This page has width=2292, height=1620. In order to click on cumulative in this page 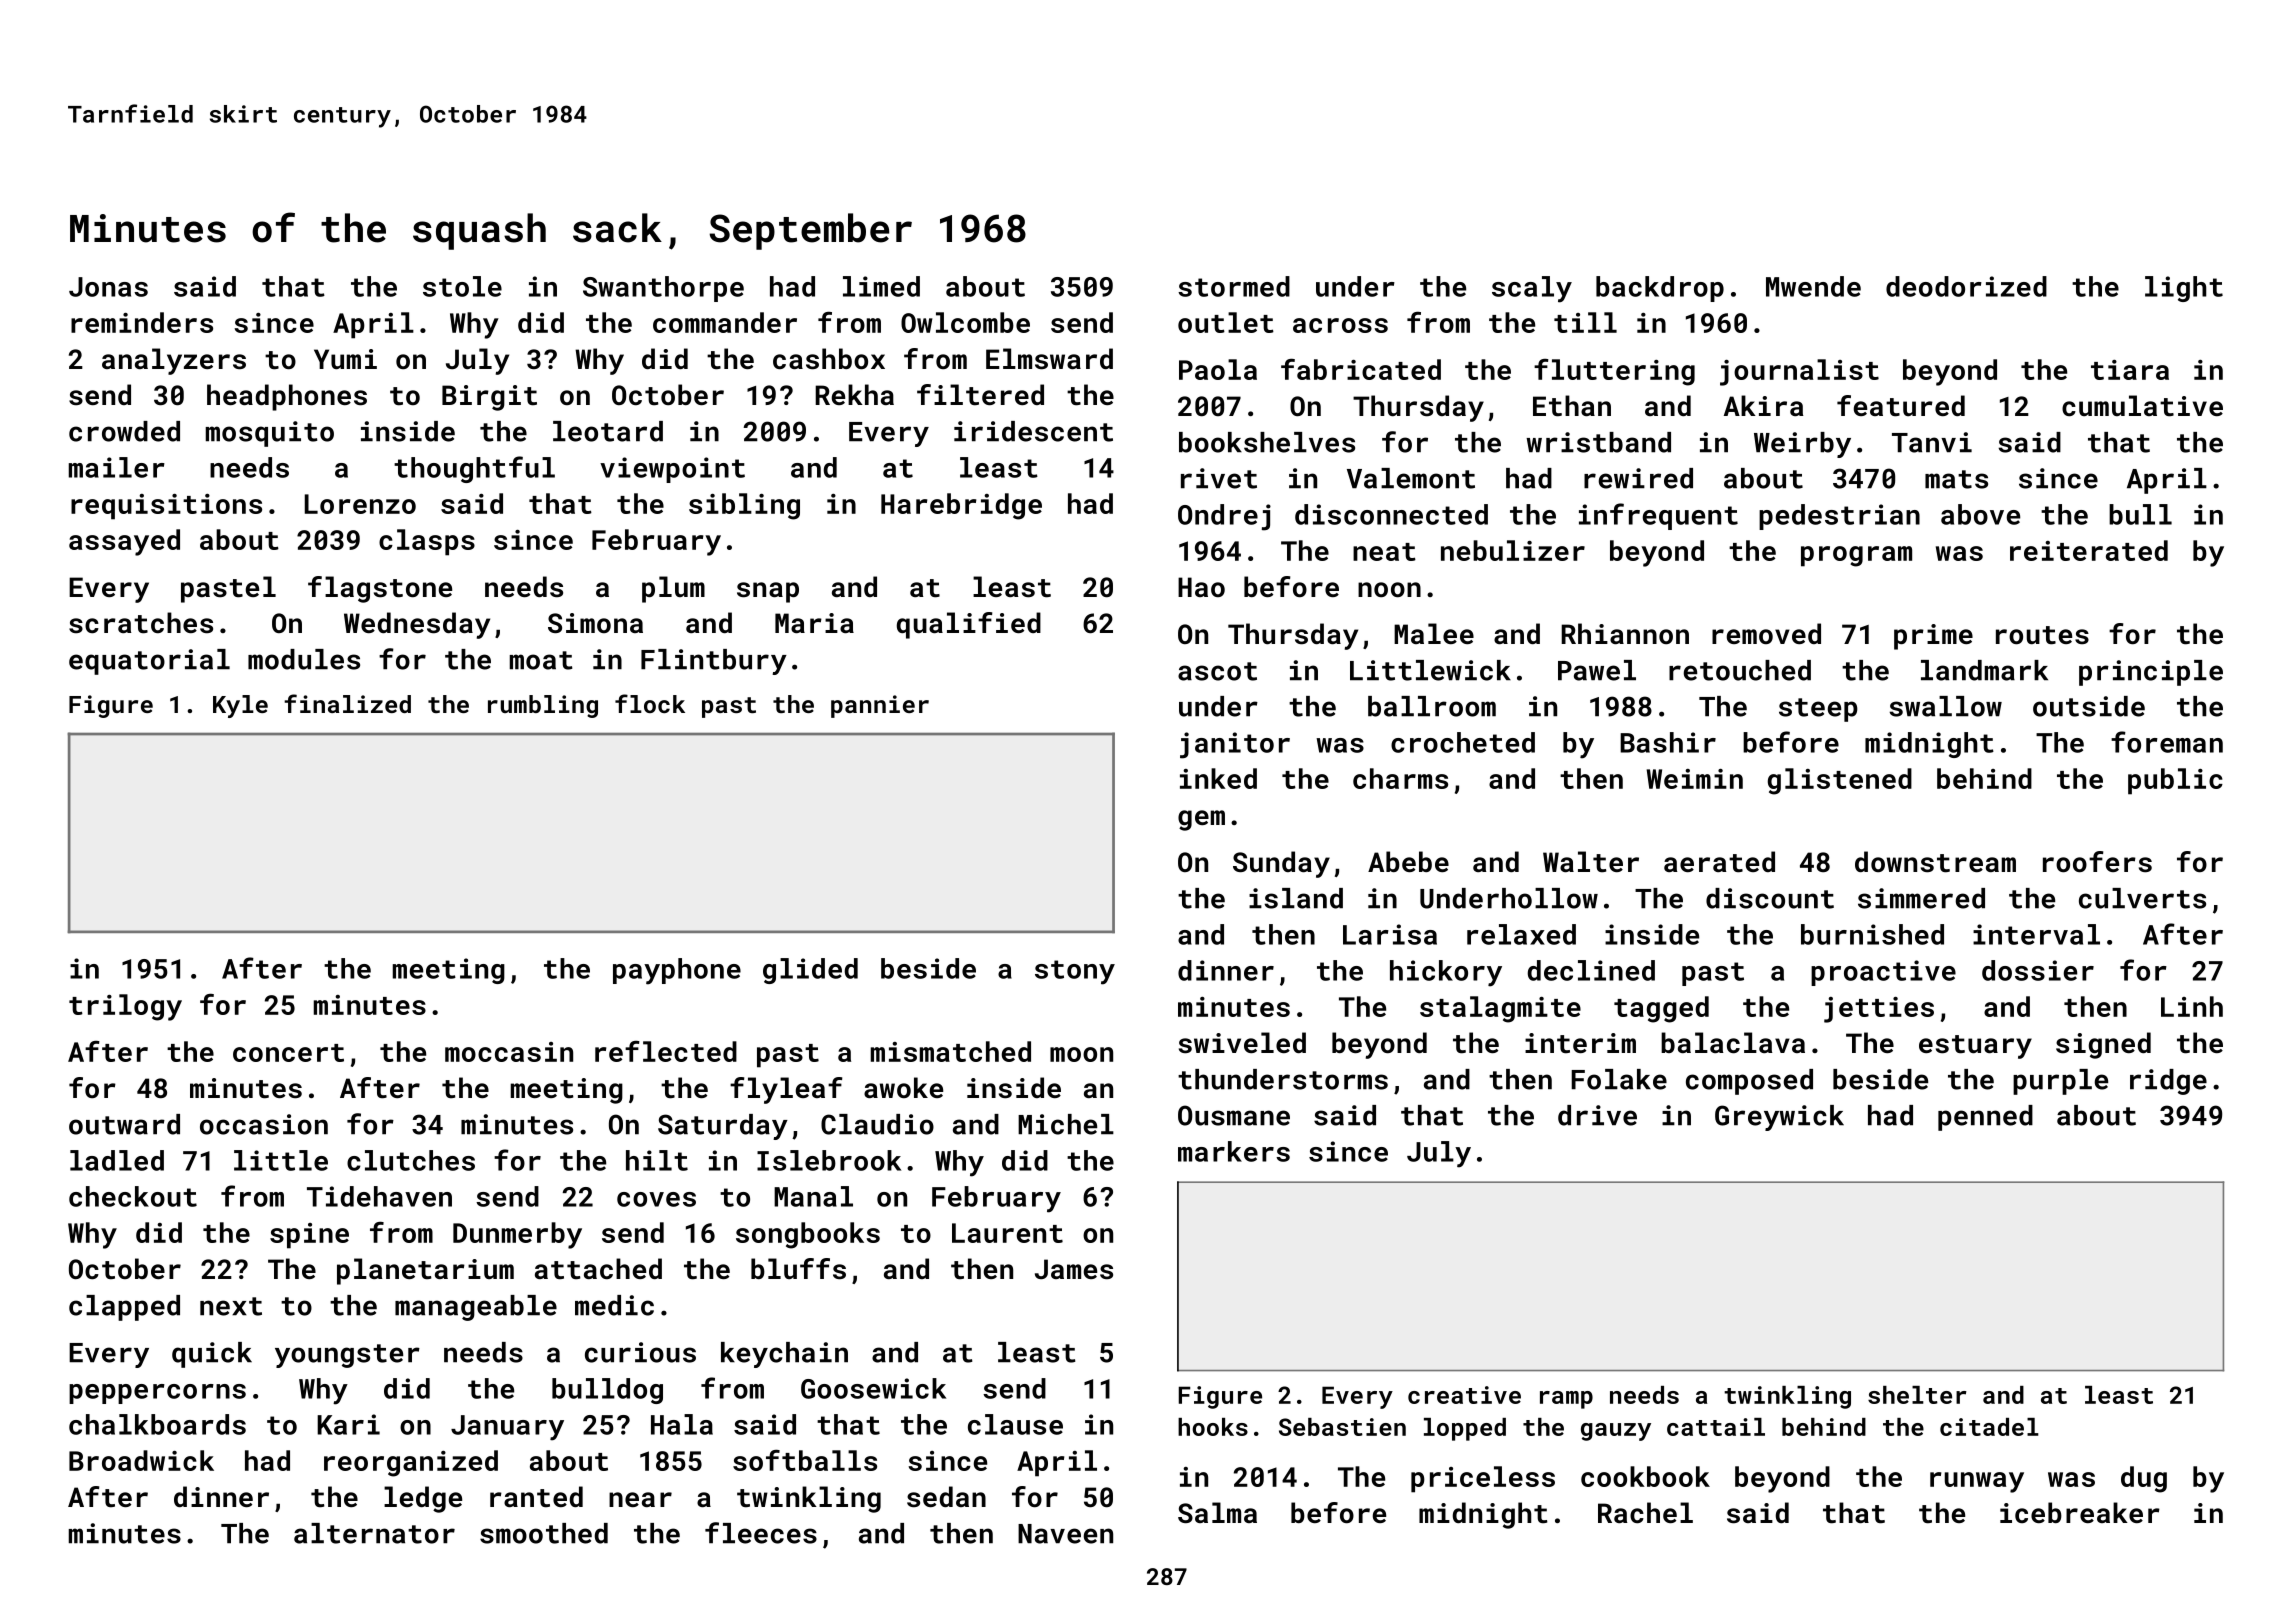, I will do `click(2142, 406)`.
